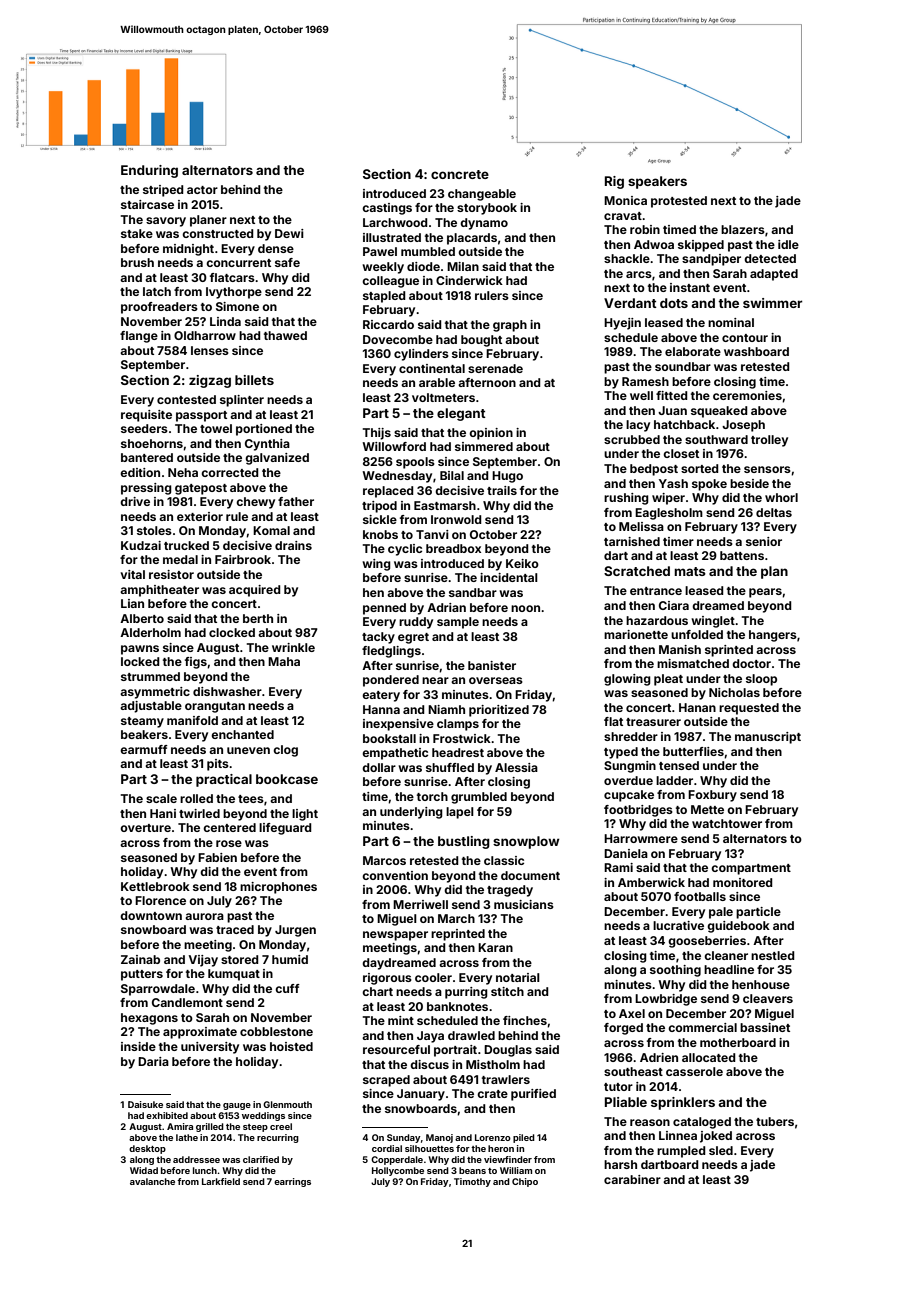 This screenshot has height=1308, width=924. What do you see at coordinates (632, 1013) in the screenshot?
I see `Axel` at bounding box center [632, 1013].
